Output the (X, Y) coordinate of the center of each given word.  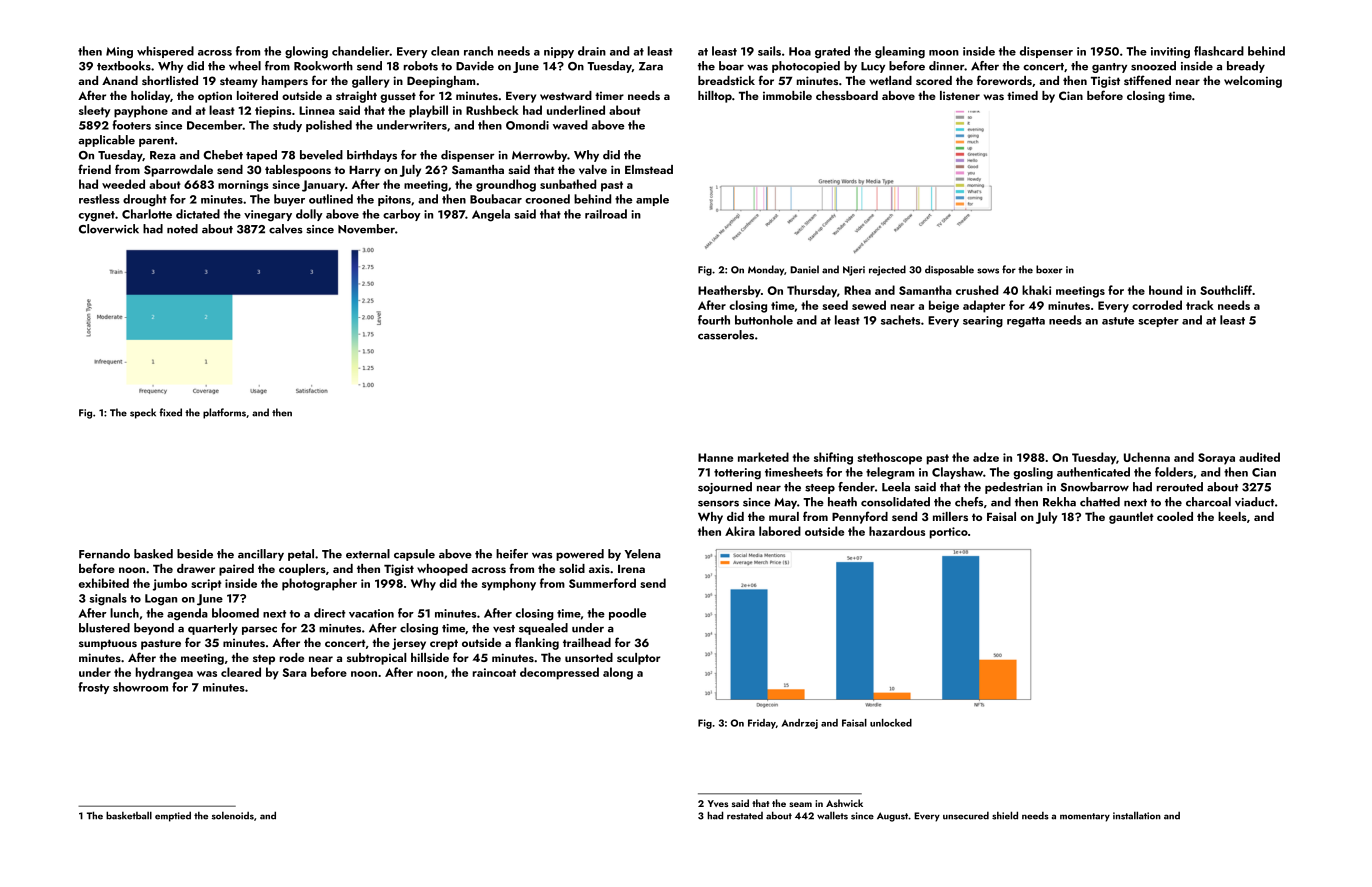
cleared (241, 672)
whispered (165, 52)
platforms (224, 413)
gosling (1033, 473)
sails (769, 51)
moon (944, 53)
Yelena (643, 554)
